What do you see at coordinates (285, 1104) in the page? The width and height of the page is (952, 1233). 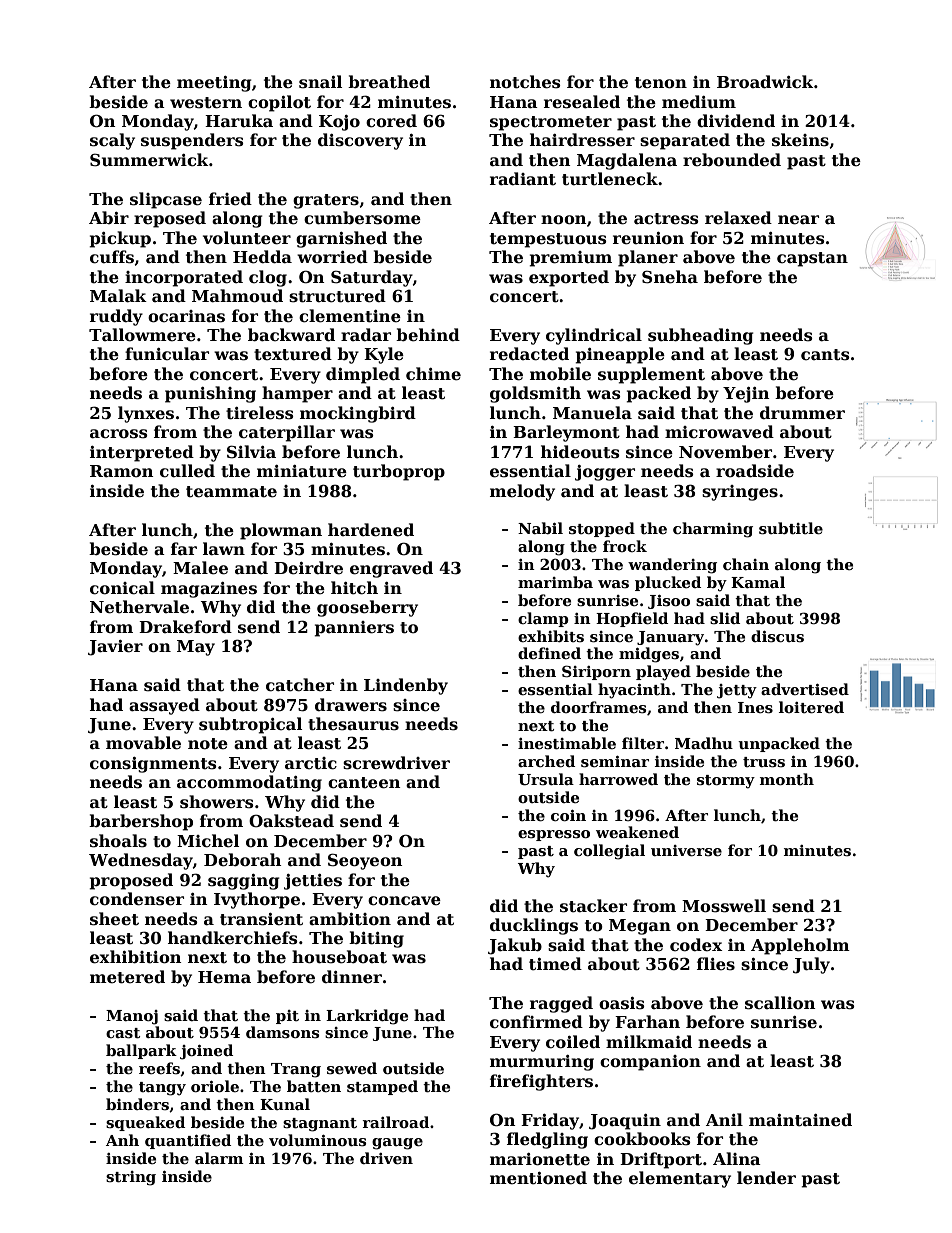 I see `Kunal` at bounding box center [285, 1104].
